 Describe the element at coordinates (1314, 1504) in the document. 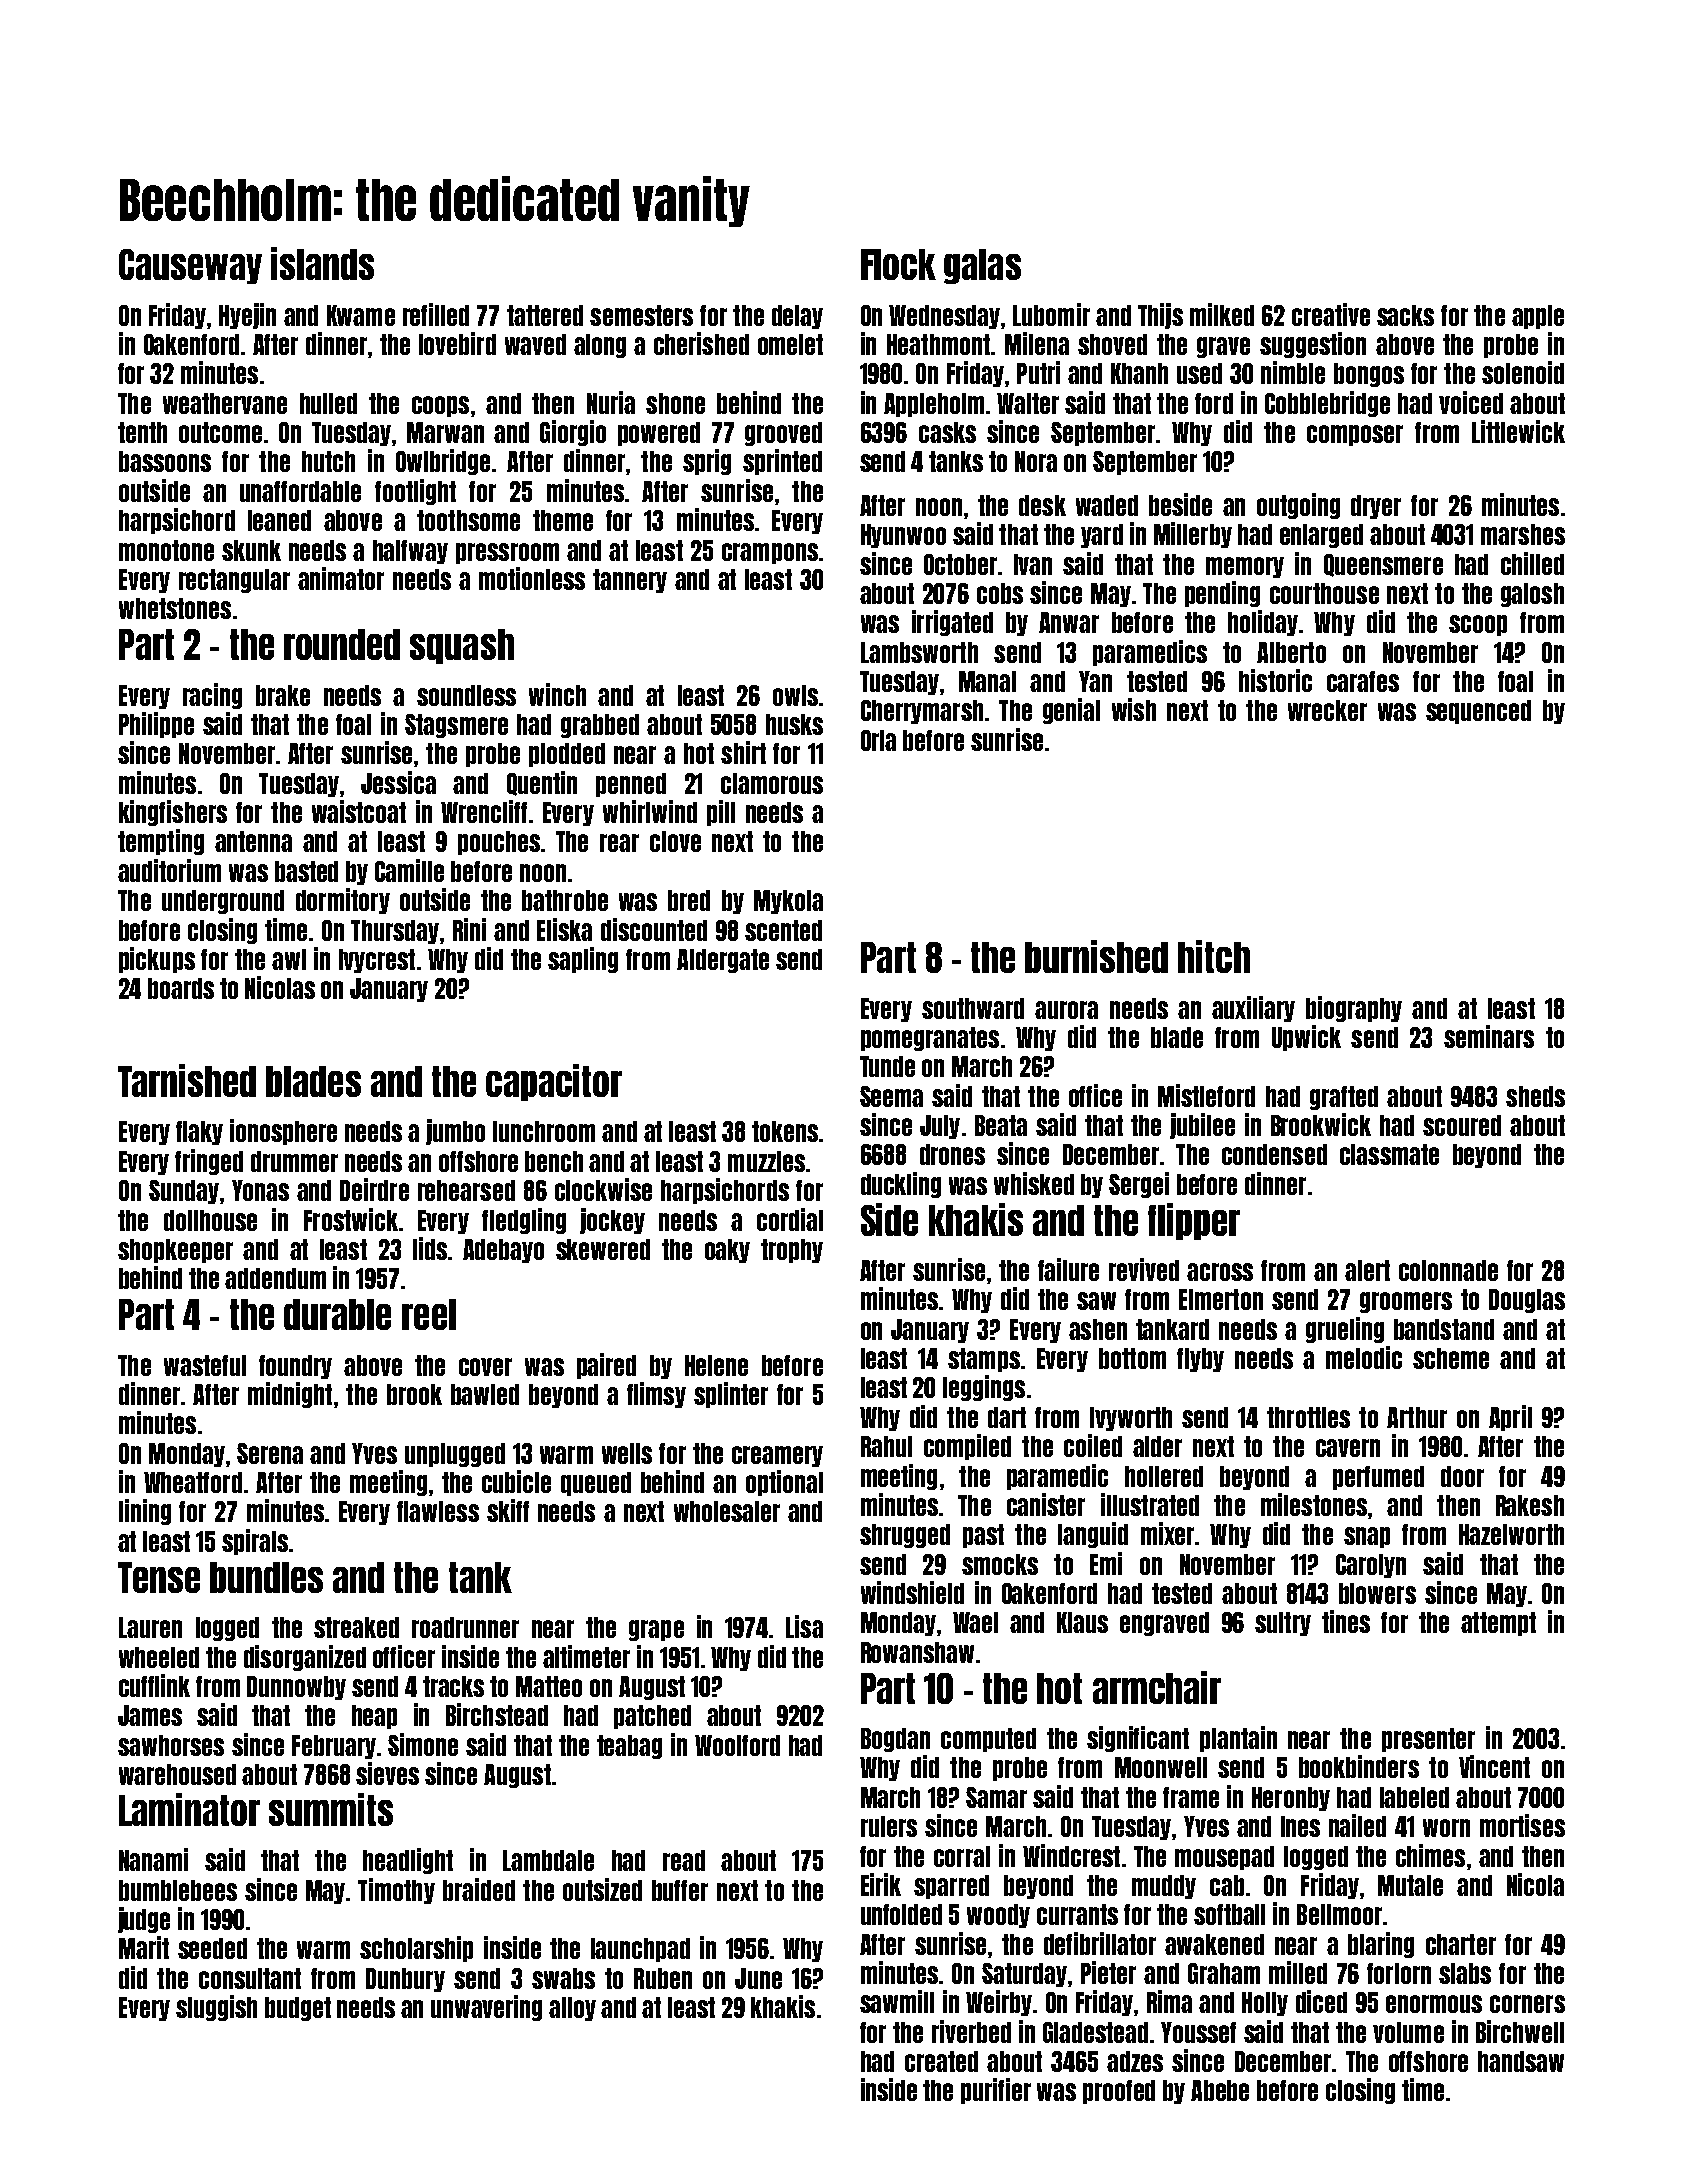

I see `milestones` at that location.
